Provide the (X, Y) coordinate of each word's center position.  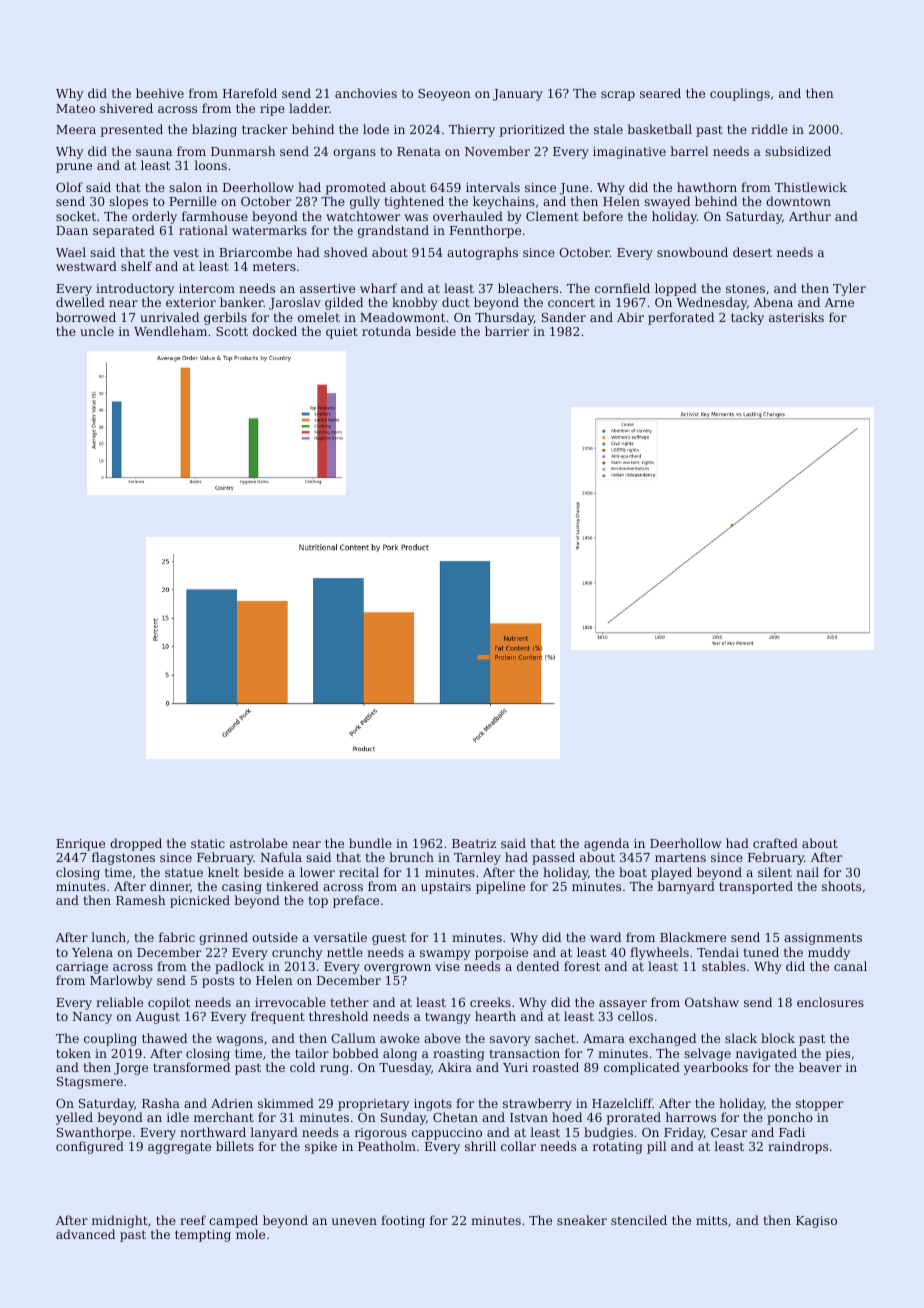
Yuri (515, 1067)
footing (403, 1221)
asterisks (796, 317)
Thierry (472, 130)
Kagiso (816, 1222)
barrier (507, 331)
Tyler (849, 289)
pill (656, 1147)
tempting (203, 1236)
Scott (232, 331)
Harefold (250, 93)
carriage (82, 968)
